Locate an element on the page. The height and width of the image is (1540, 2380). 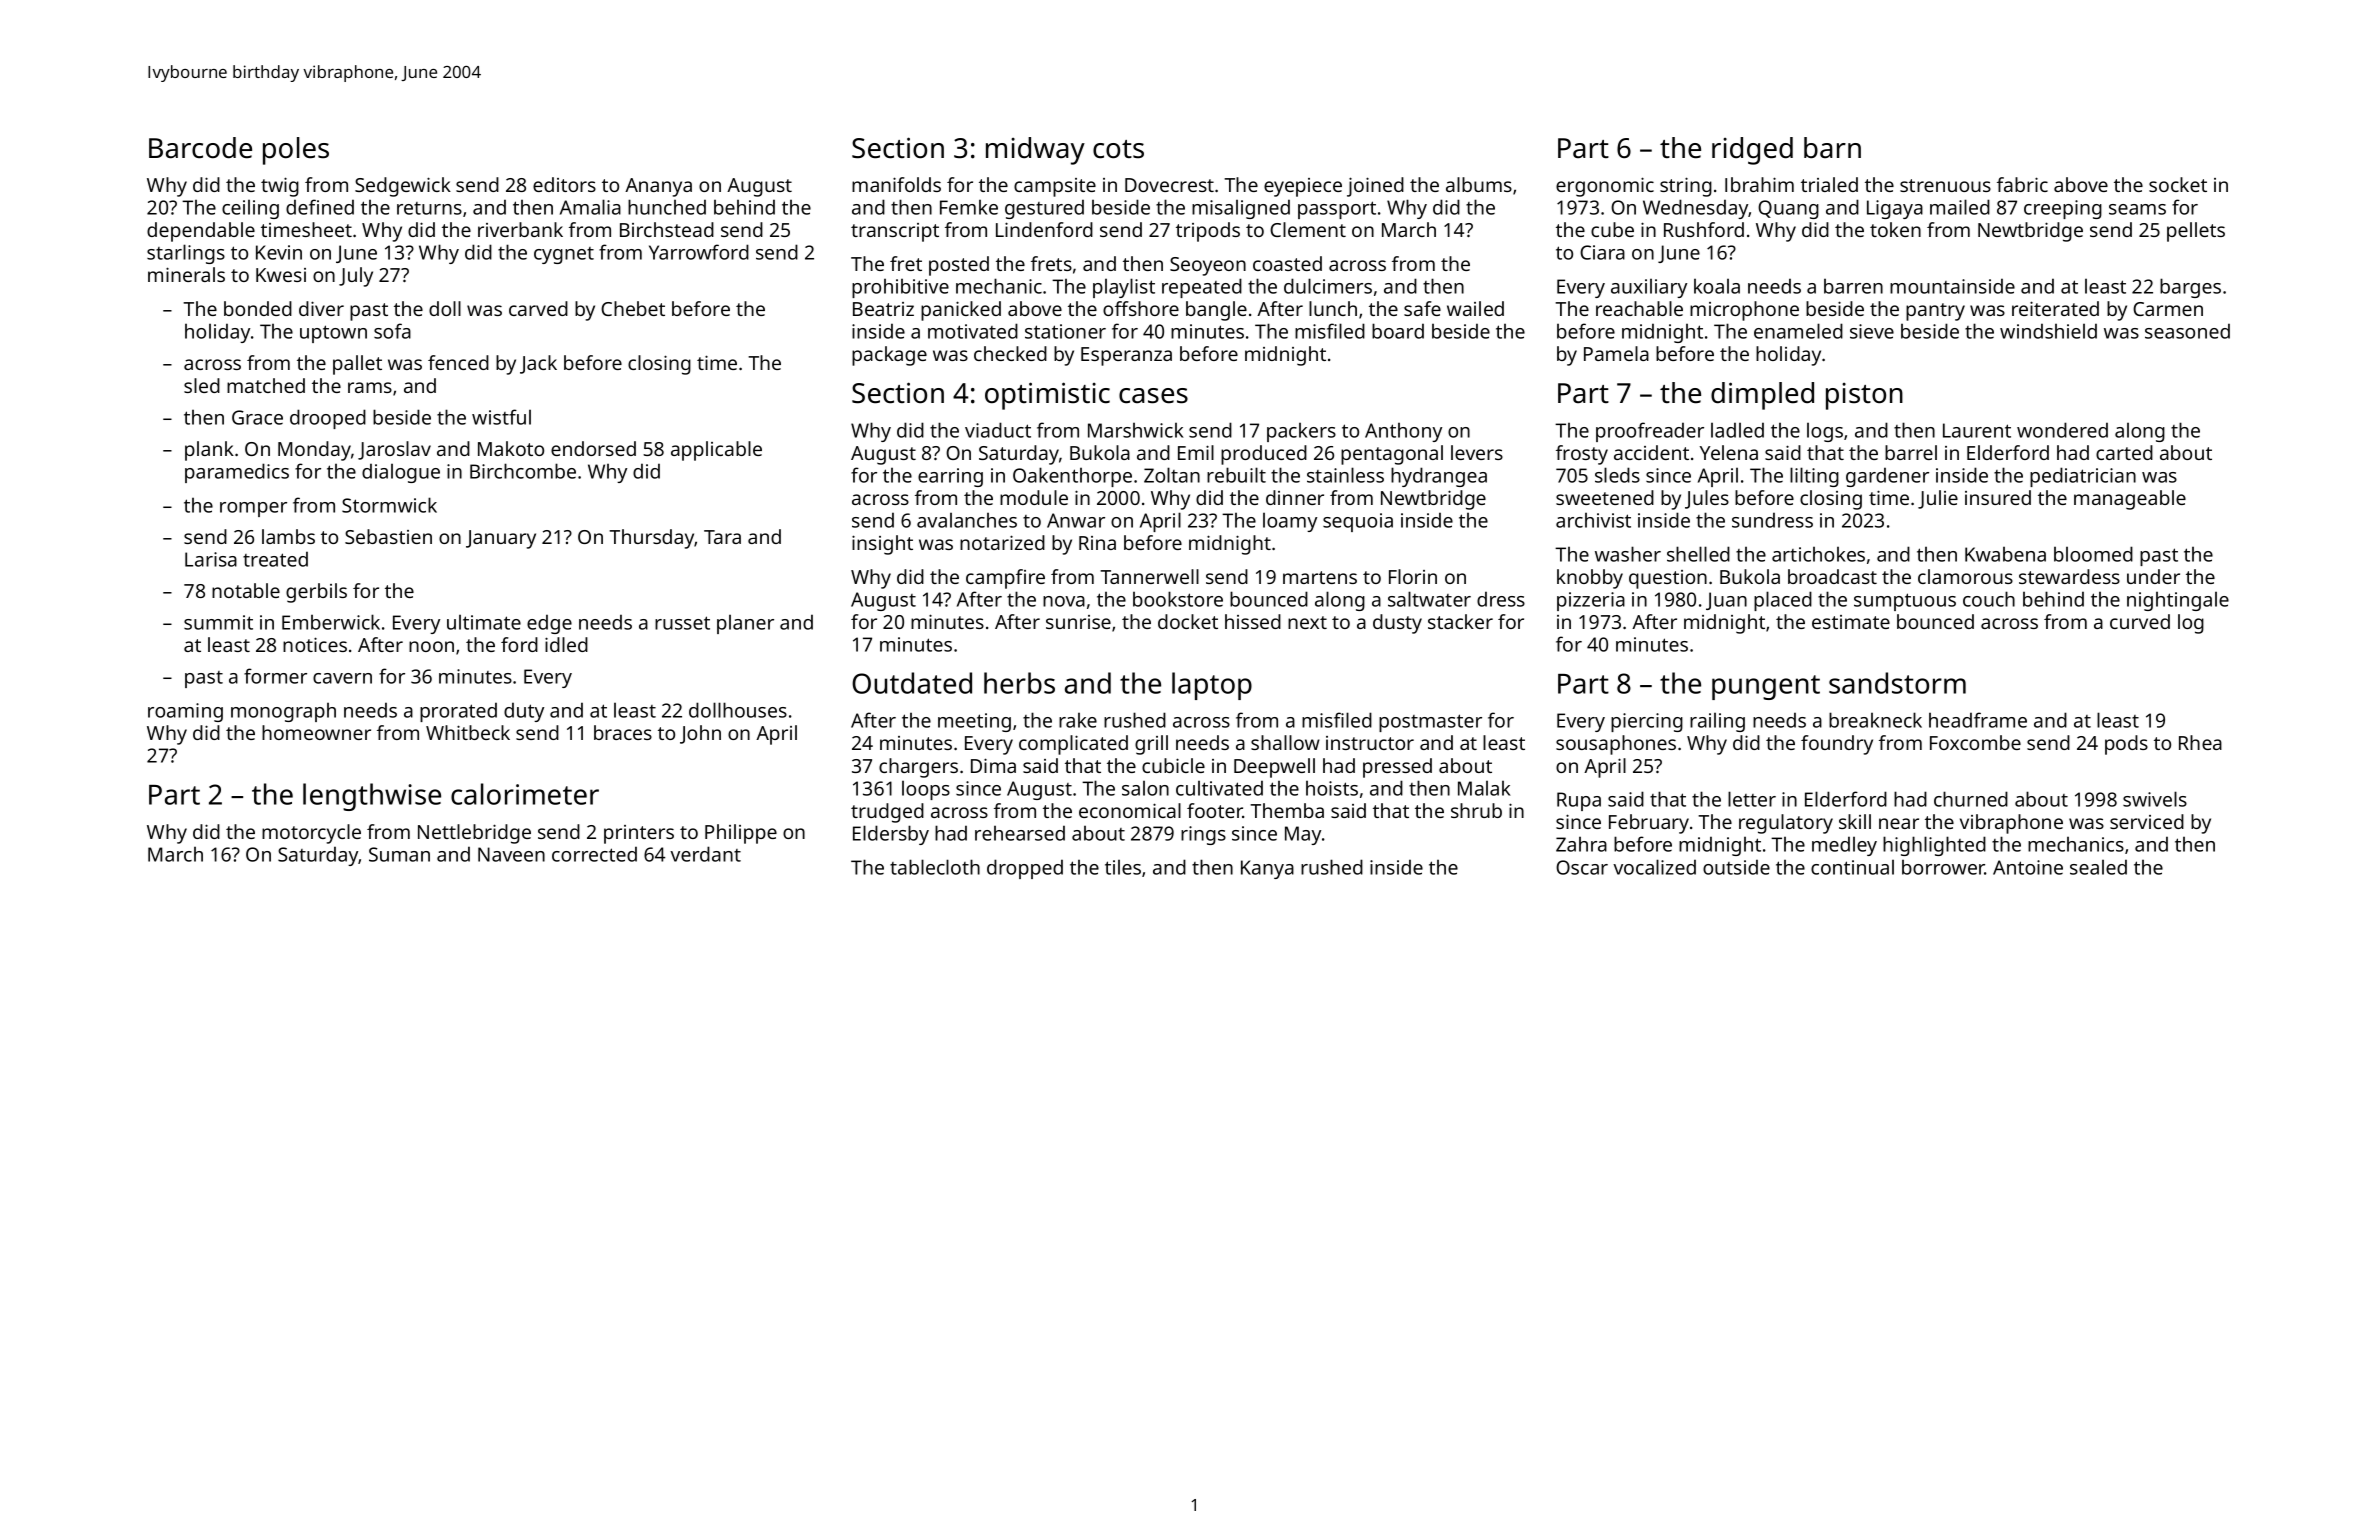
twig is located at coordinates (280, 187).
